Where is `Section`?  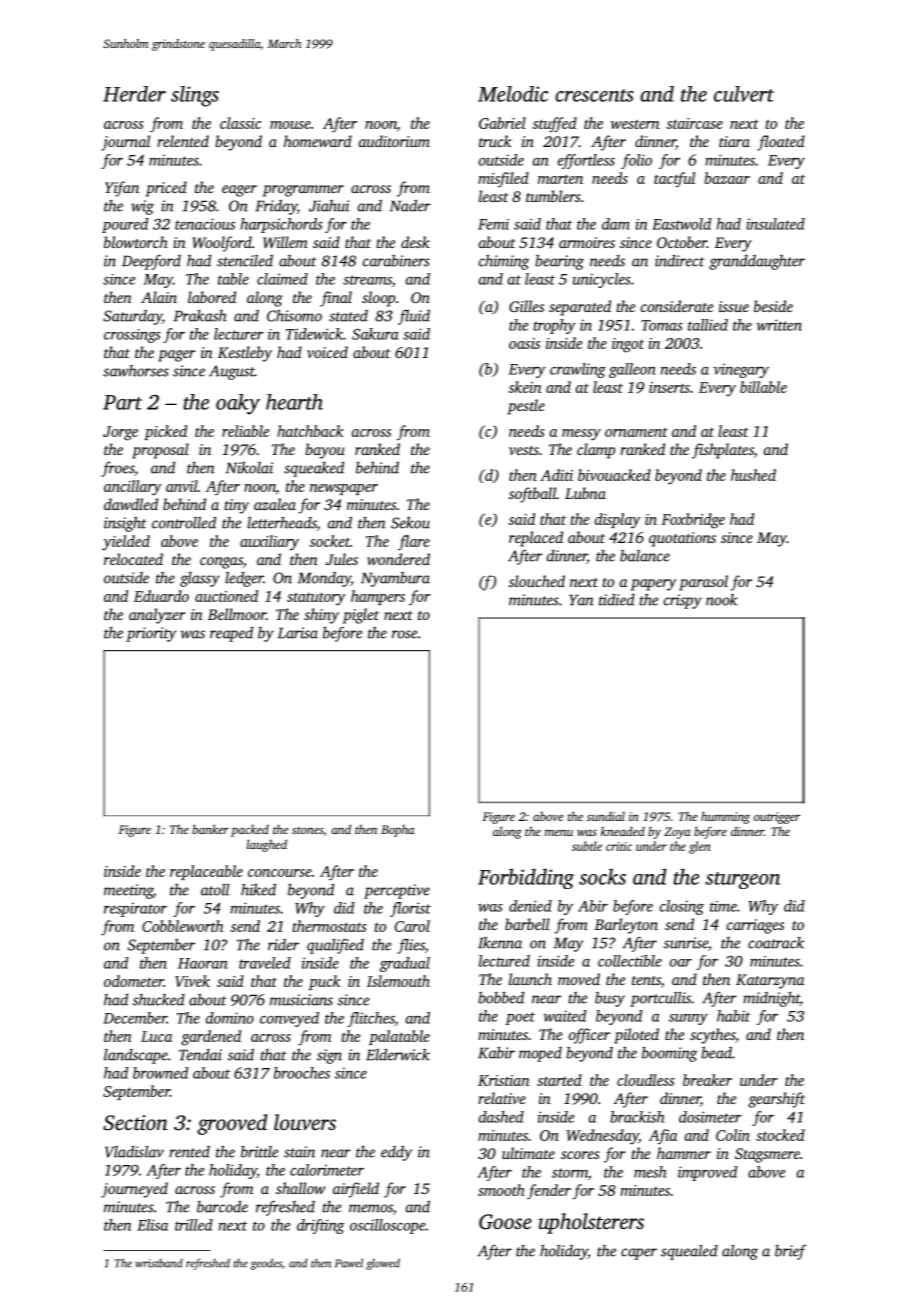
Section is located at coordinates (135, 1123).
